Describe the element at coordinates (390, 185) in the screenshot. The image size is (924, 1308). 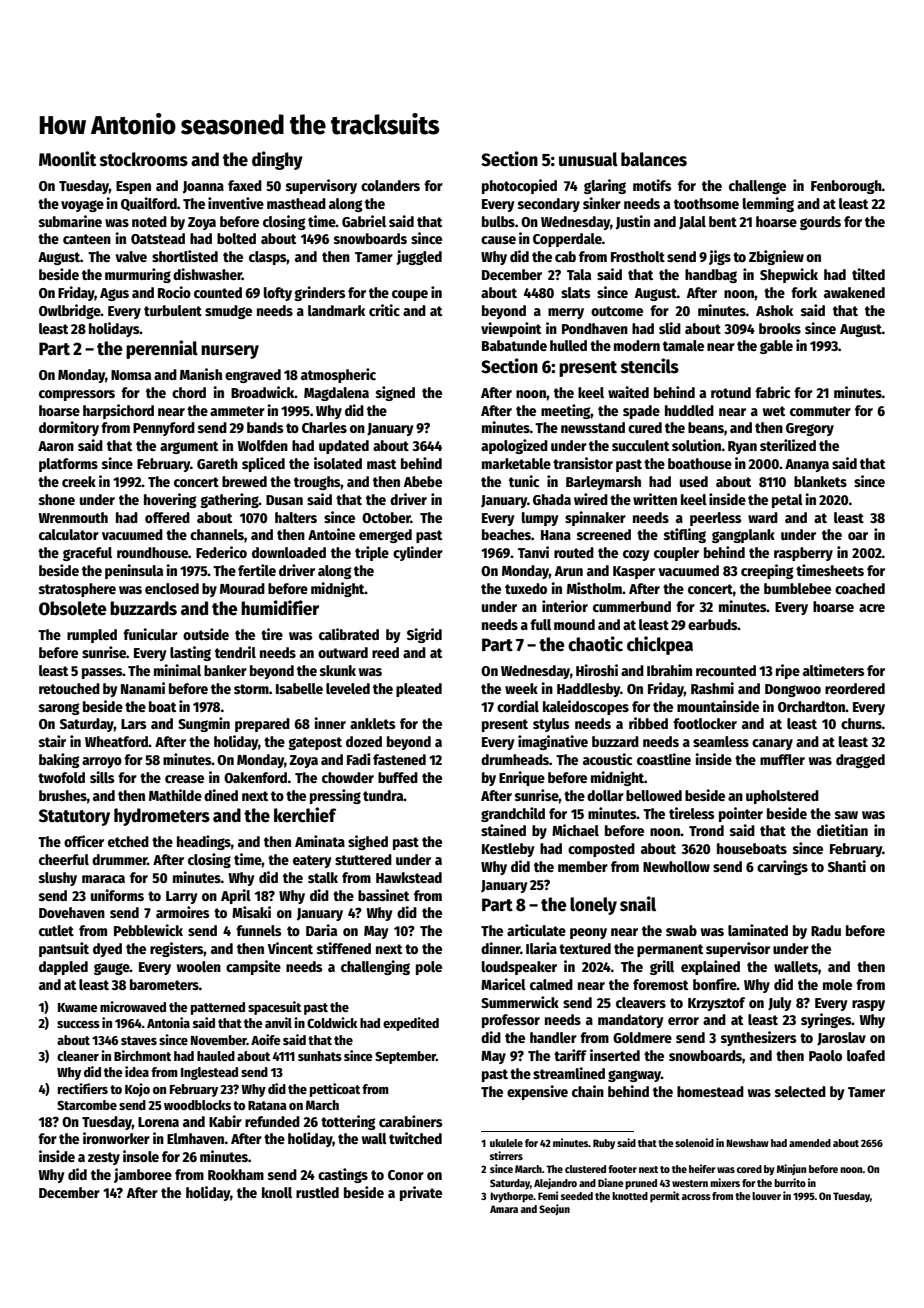
I see `colanders` at that location.
